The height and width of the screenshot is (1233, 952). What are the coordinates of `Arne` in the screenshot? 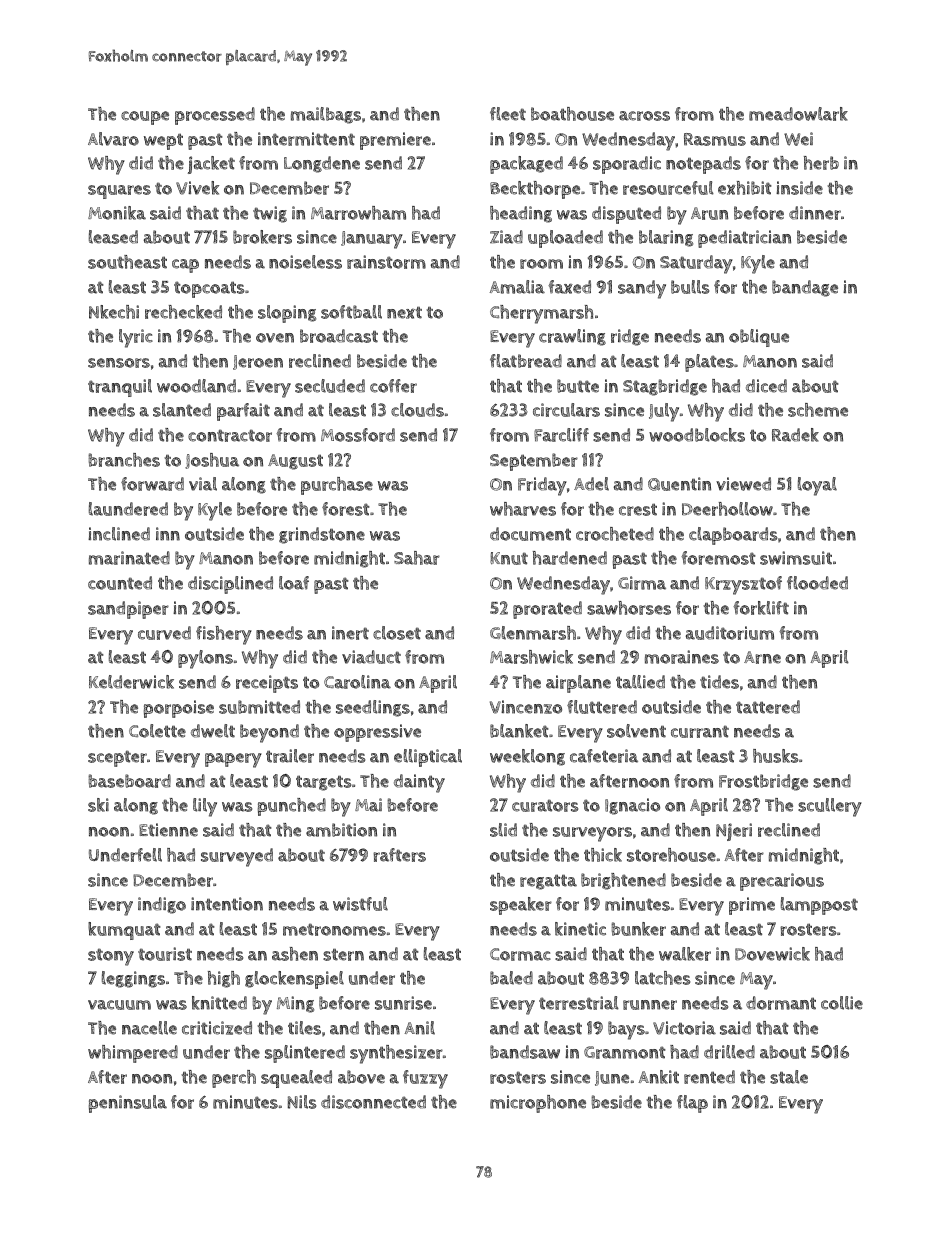 It's located at (762, 657).
